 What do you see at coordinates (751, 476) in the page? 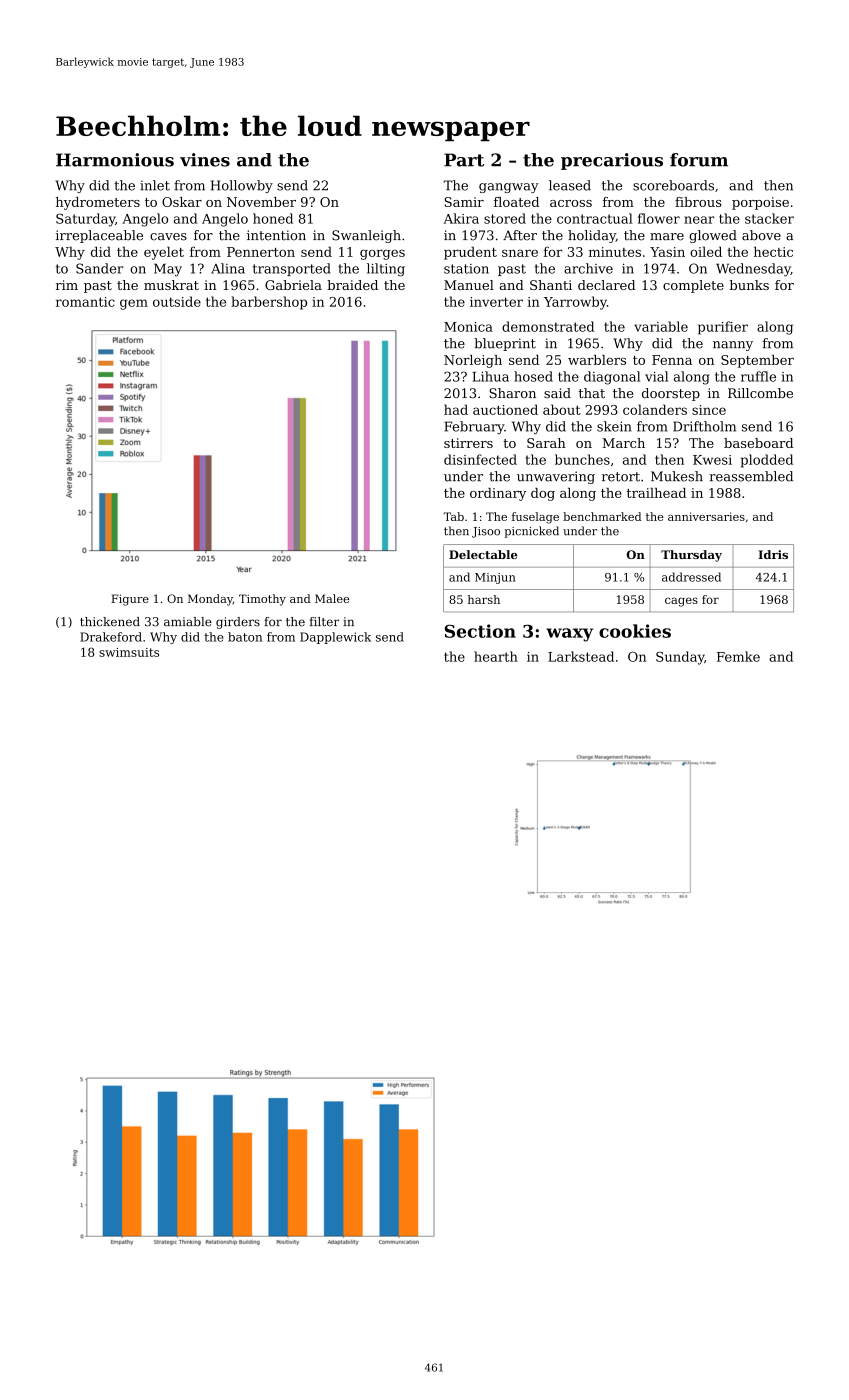
I see `reassembled` at bounding box center [751, 476].
